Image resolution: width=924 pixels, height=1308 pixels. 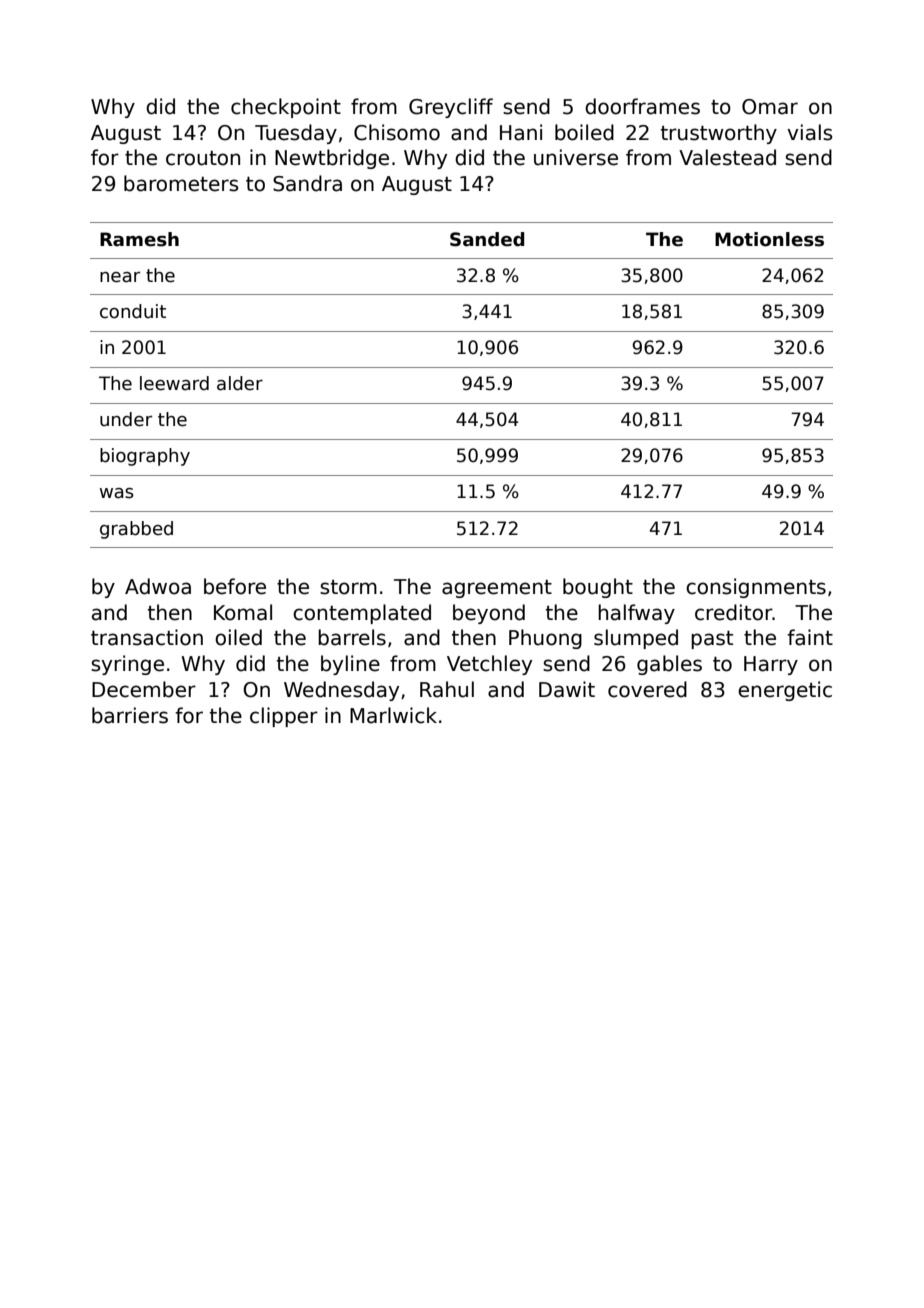 What do you see at coordinates (727, 157) in the page?
I see `Valestead` at bounding box center [727, 157].
